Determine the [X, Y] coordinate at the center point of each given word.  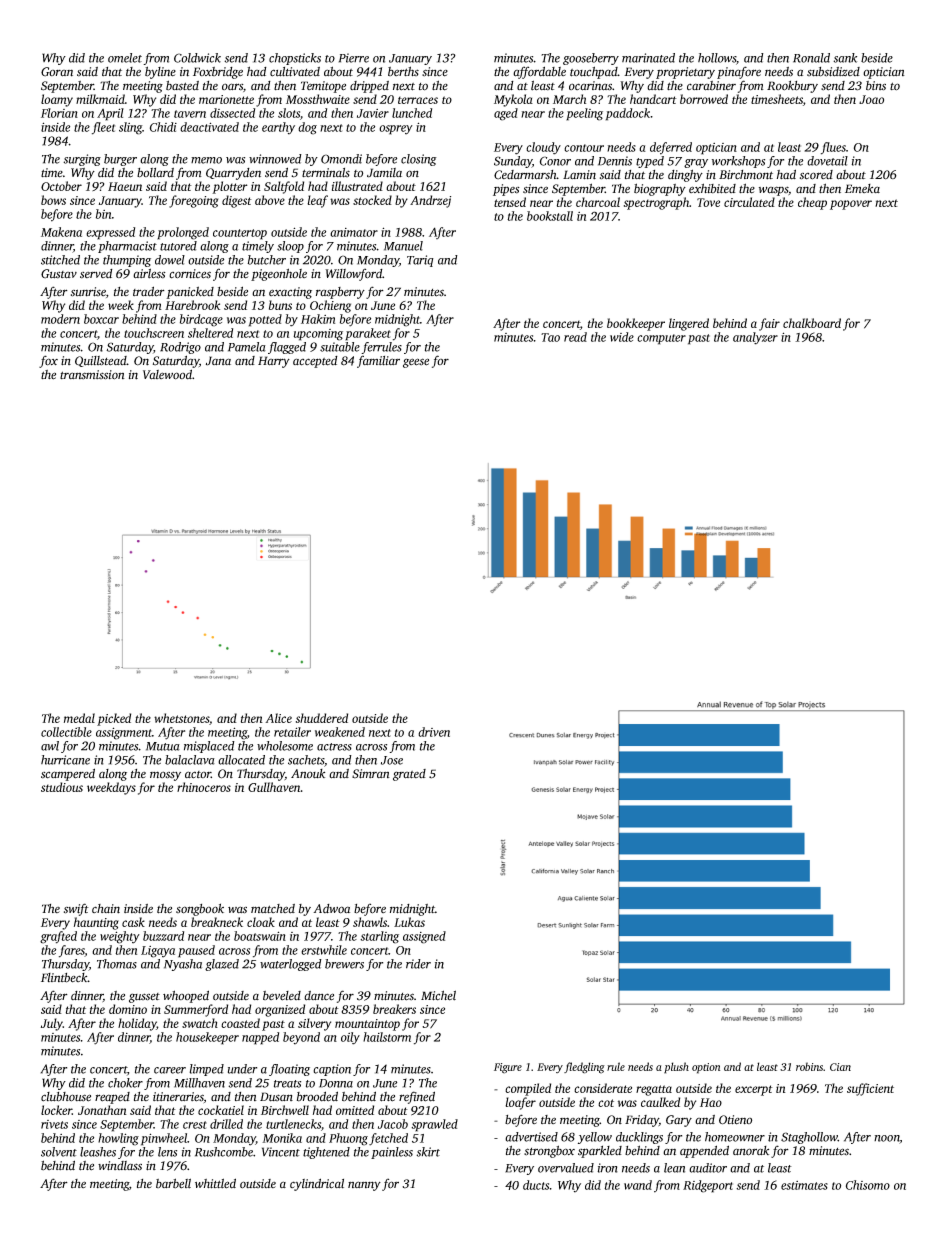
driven [434, 732]
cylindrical [317, 1184]
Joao [871, 99]
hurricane [65, 760]
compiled [528, 1089]
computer [661, 339]
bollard [155, 173]
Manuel [403, 246]
